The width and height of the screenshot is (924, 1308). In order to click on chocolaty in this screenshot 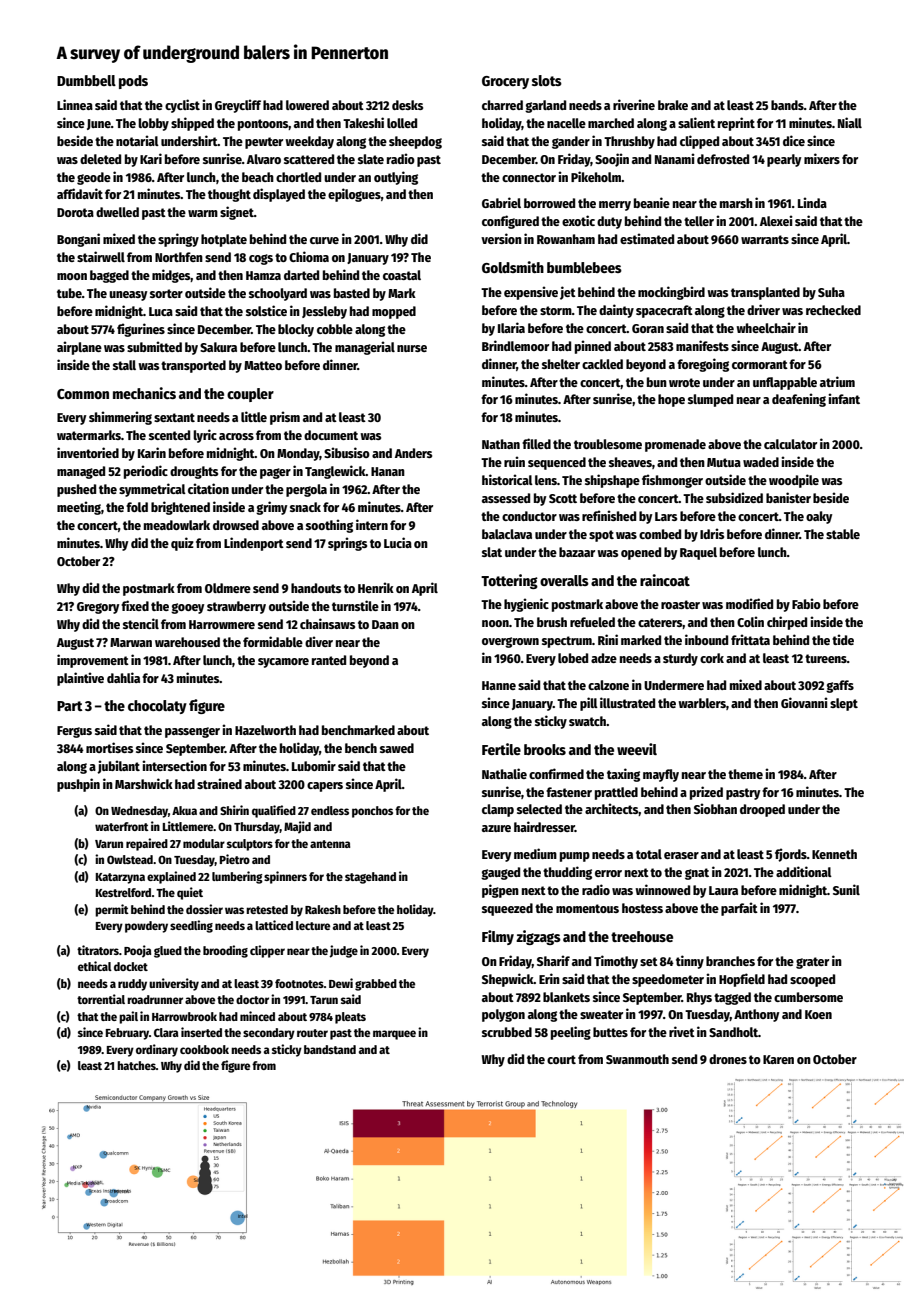, I will do `click(157, 707)`.
